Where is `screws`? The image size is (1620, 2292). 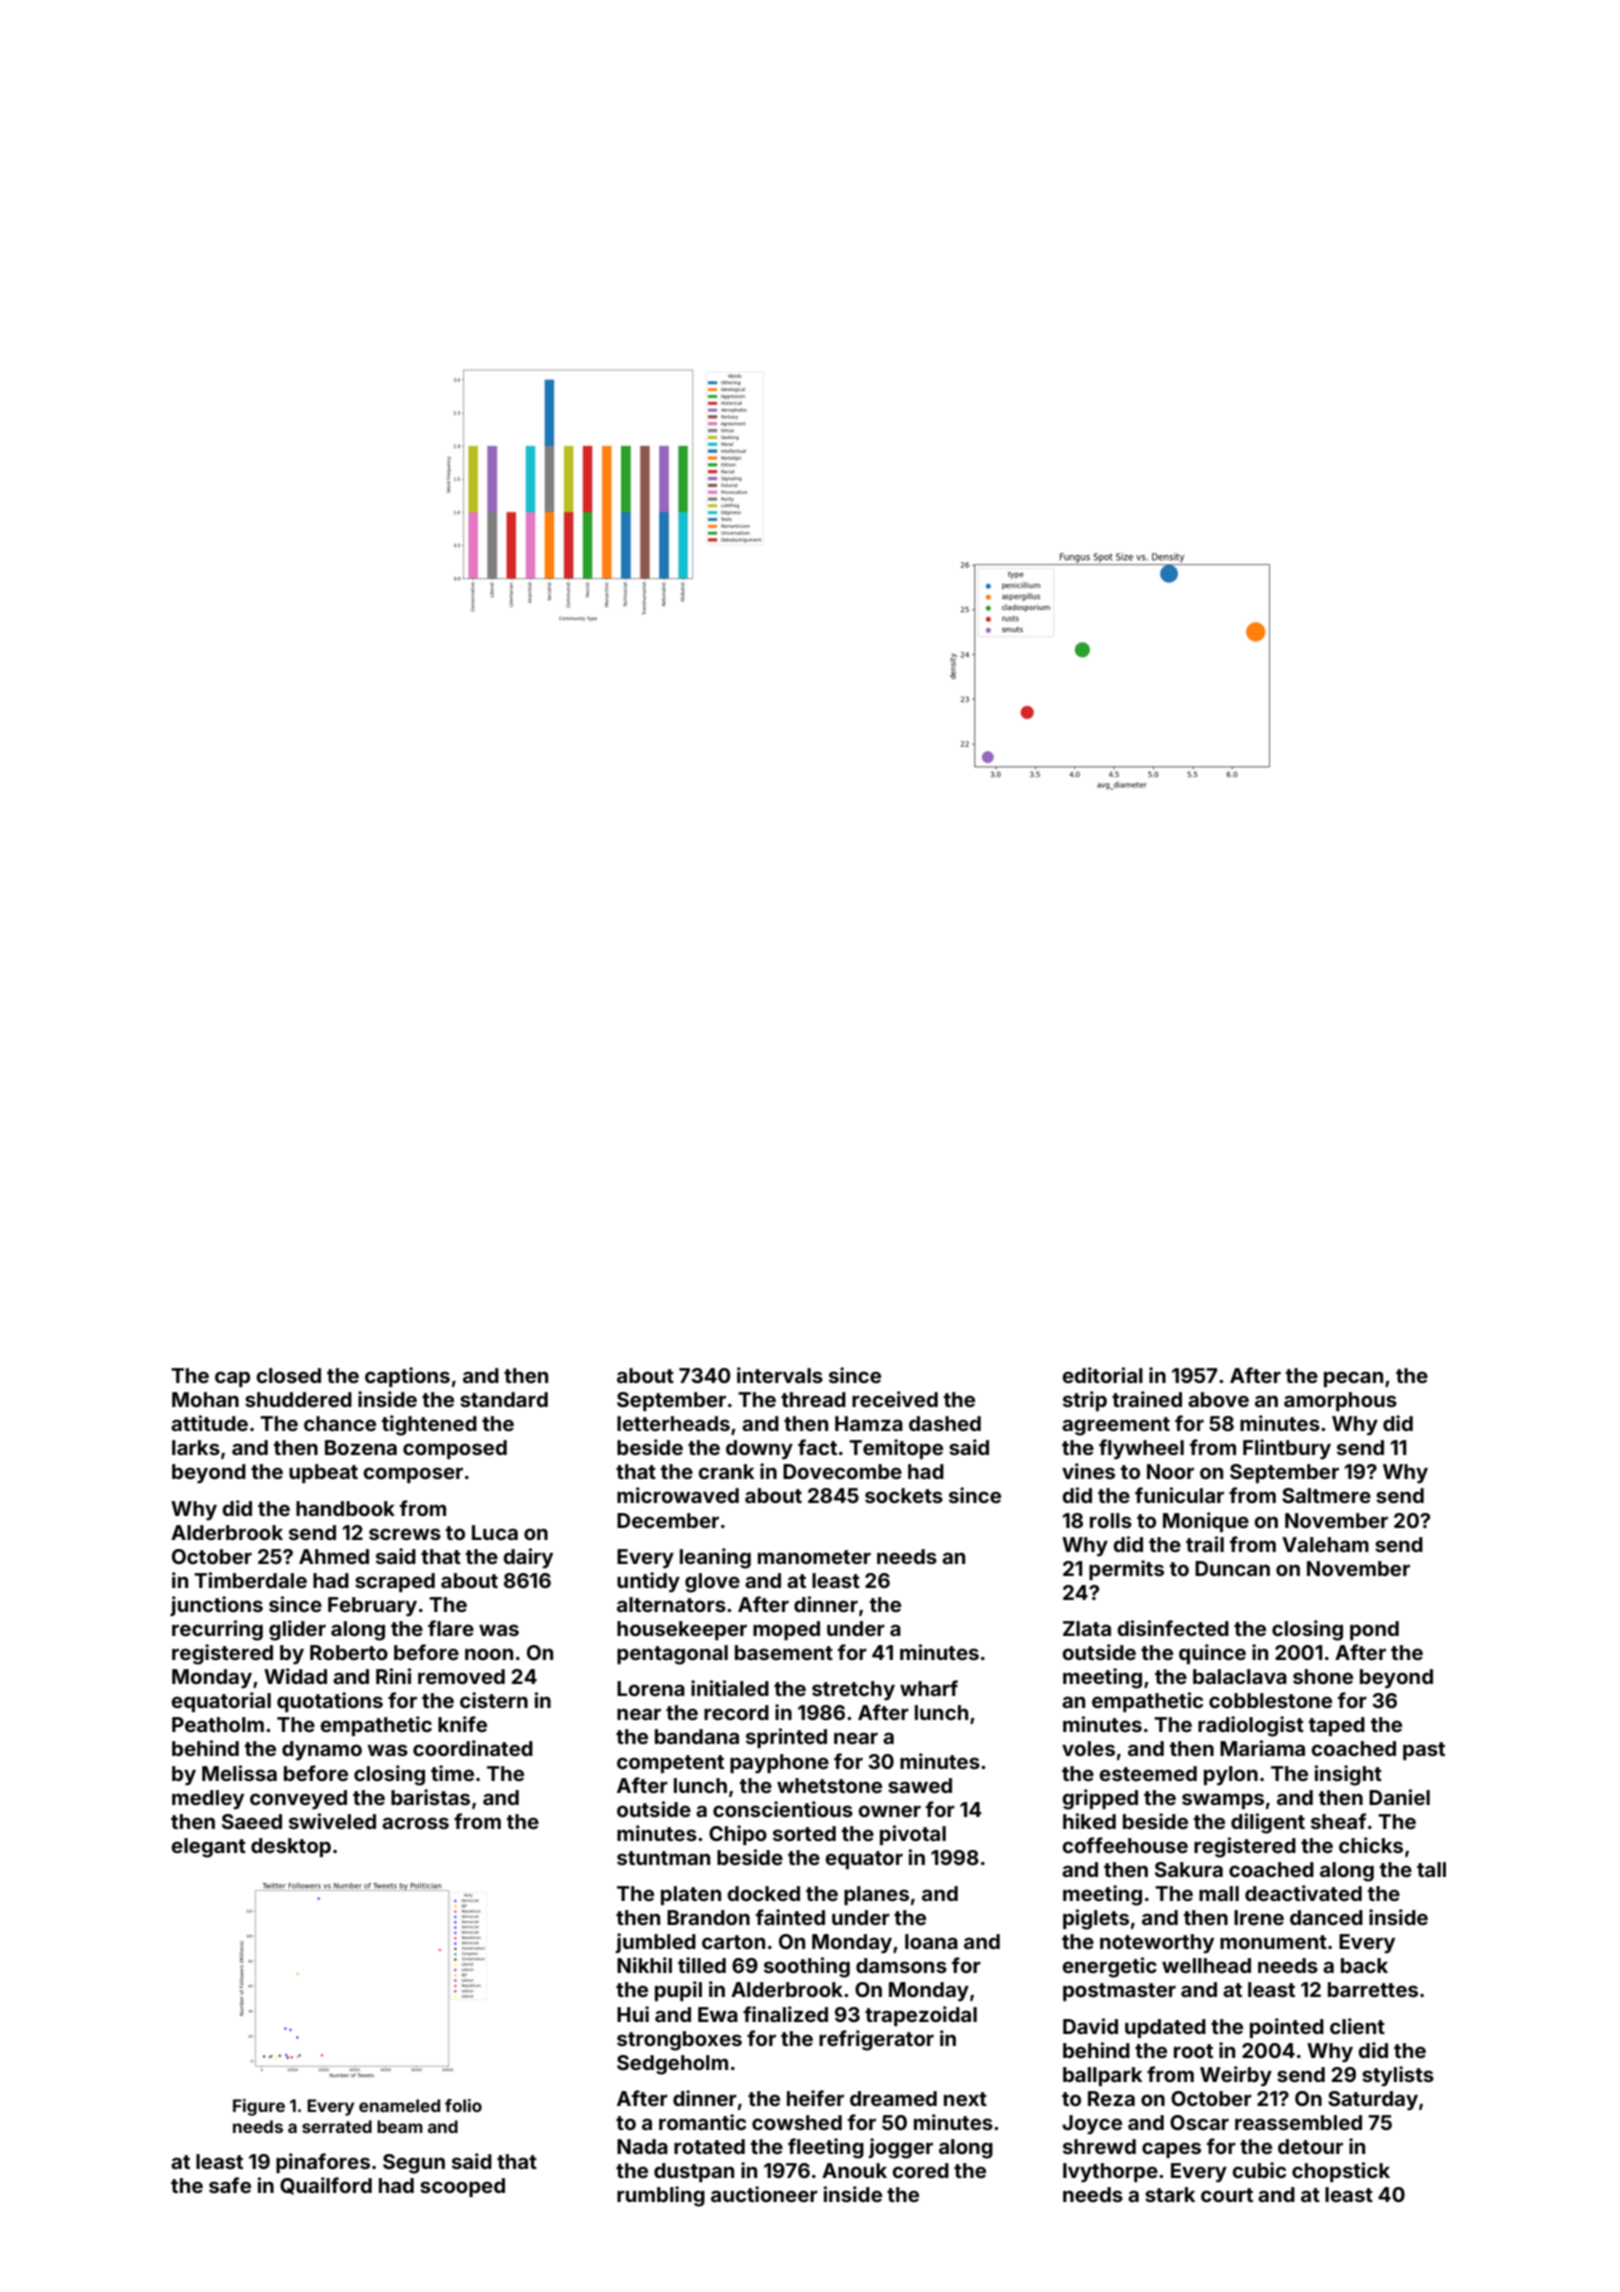
screws is located at coordinates (405, 1534).
